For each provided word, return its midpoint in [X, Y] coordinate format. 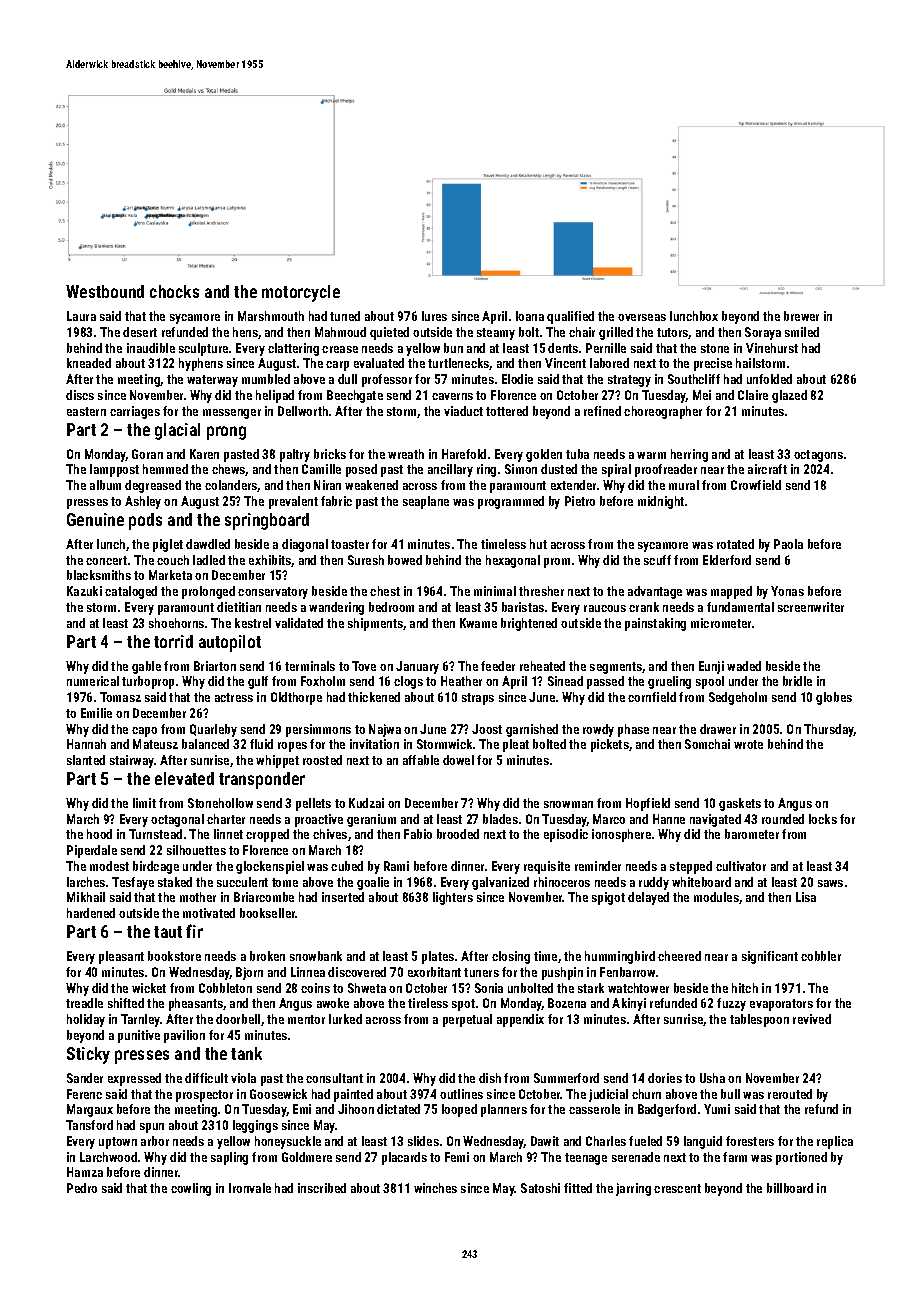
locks [823, 819]
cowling [191, 1189]
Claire [753, 395]
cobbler [821, 956]
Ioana [530, 316]
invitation [374, 744]
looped [459, 1110]
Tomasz [120, 697]
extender [573, 485]
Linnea [308, 972]
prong [226, 433]
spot [463, 1005]
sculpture [203, 349]
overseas [642, 317]
